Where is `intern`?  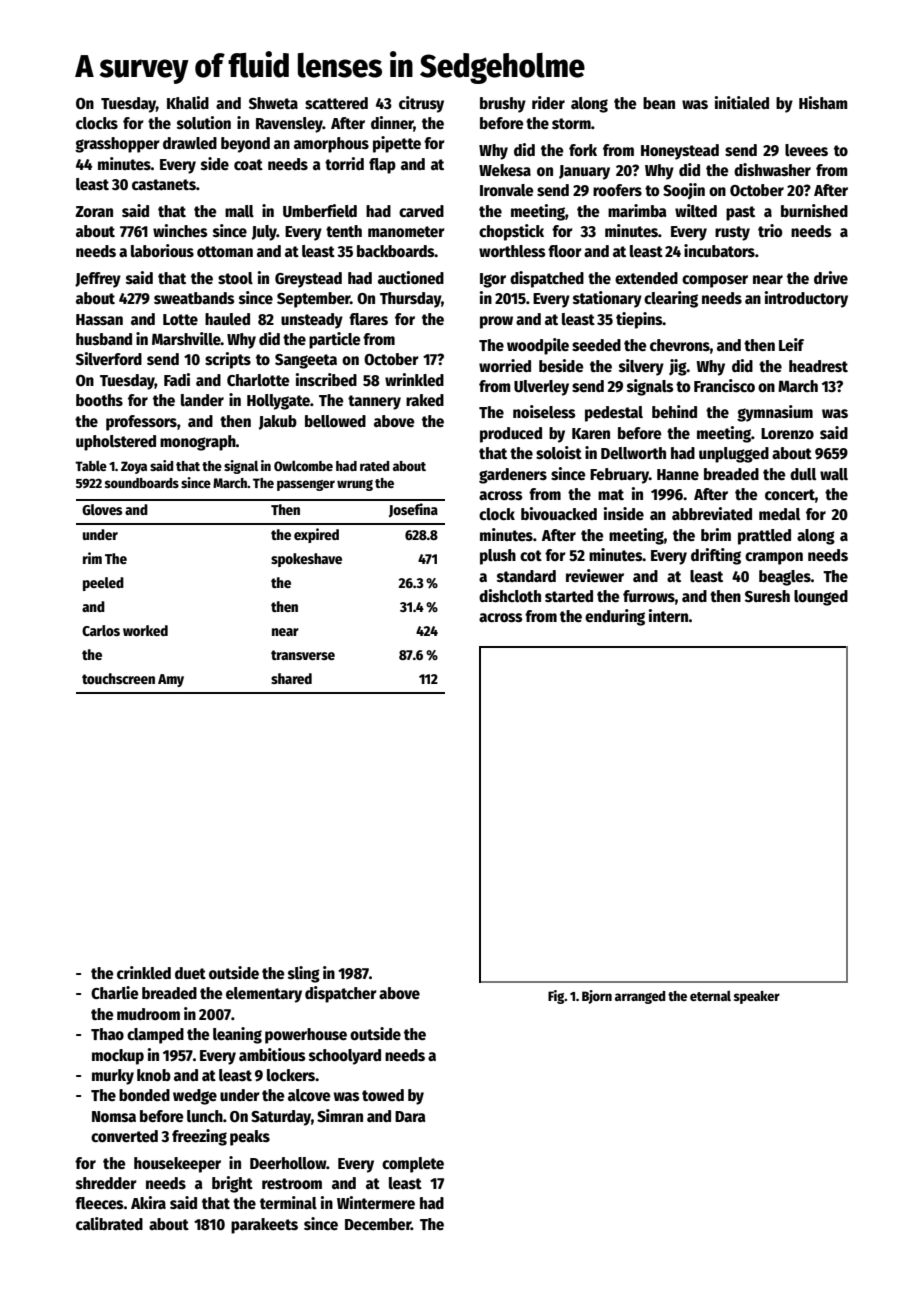 intern is located at coordinates (669, 615).
